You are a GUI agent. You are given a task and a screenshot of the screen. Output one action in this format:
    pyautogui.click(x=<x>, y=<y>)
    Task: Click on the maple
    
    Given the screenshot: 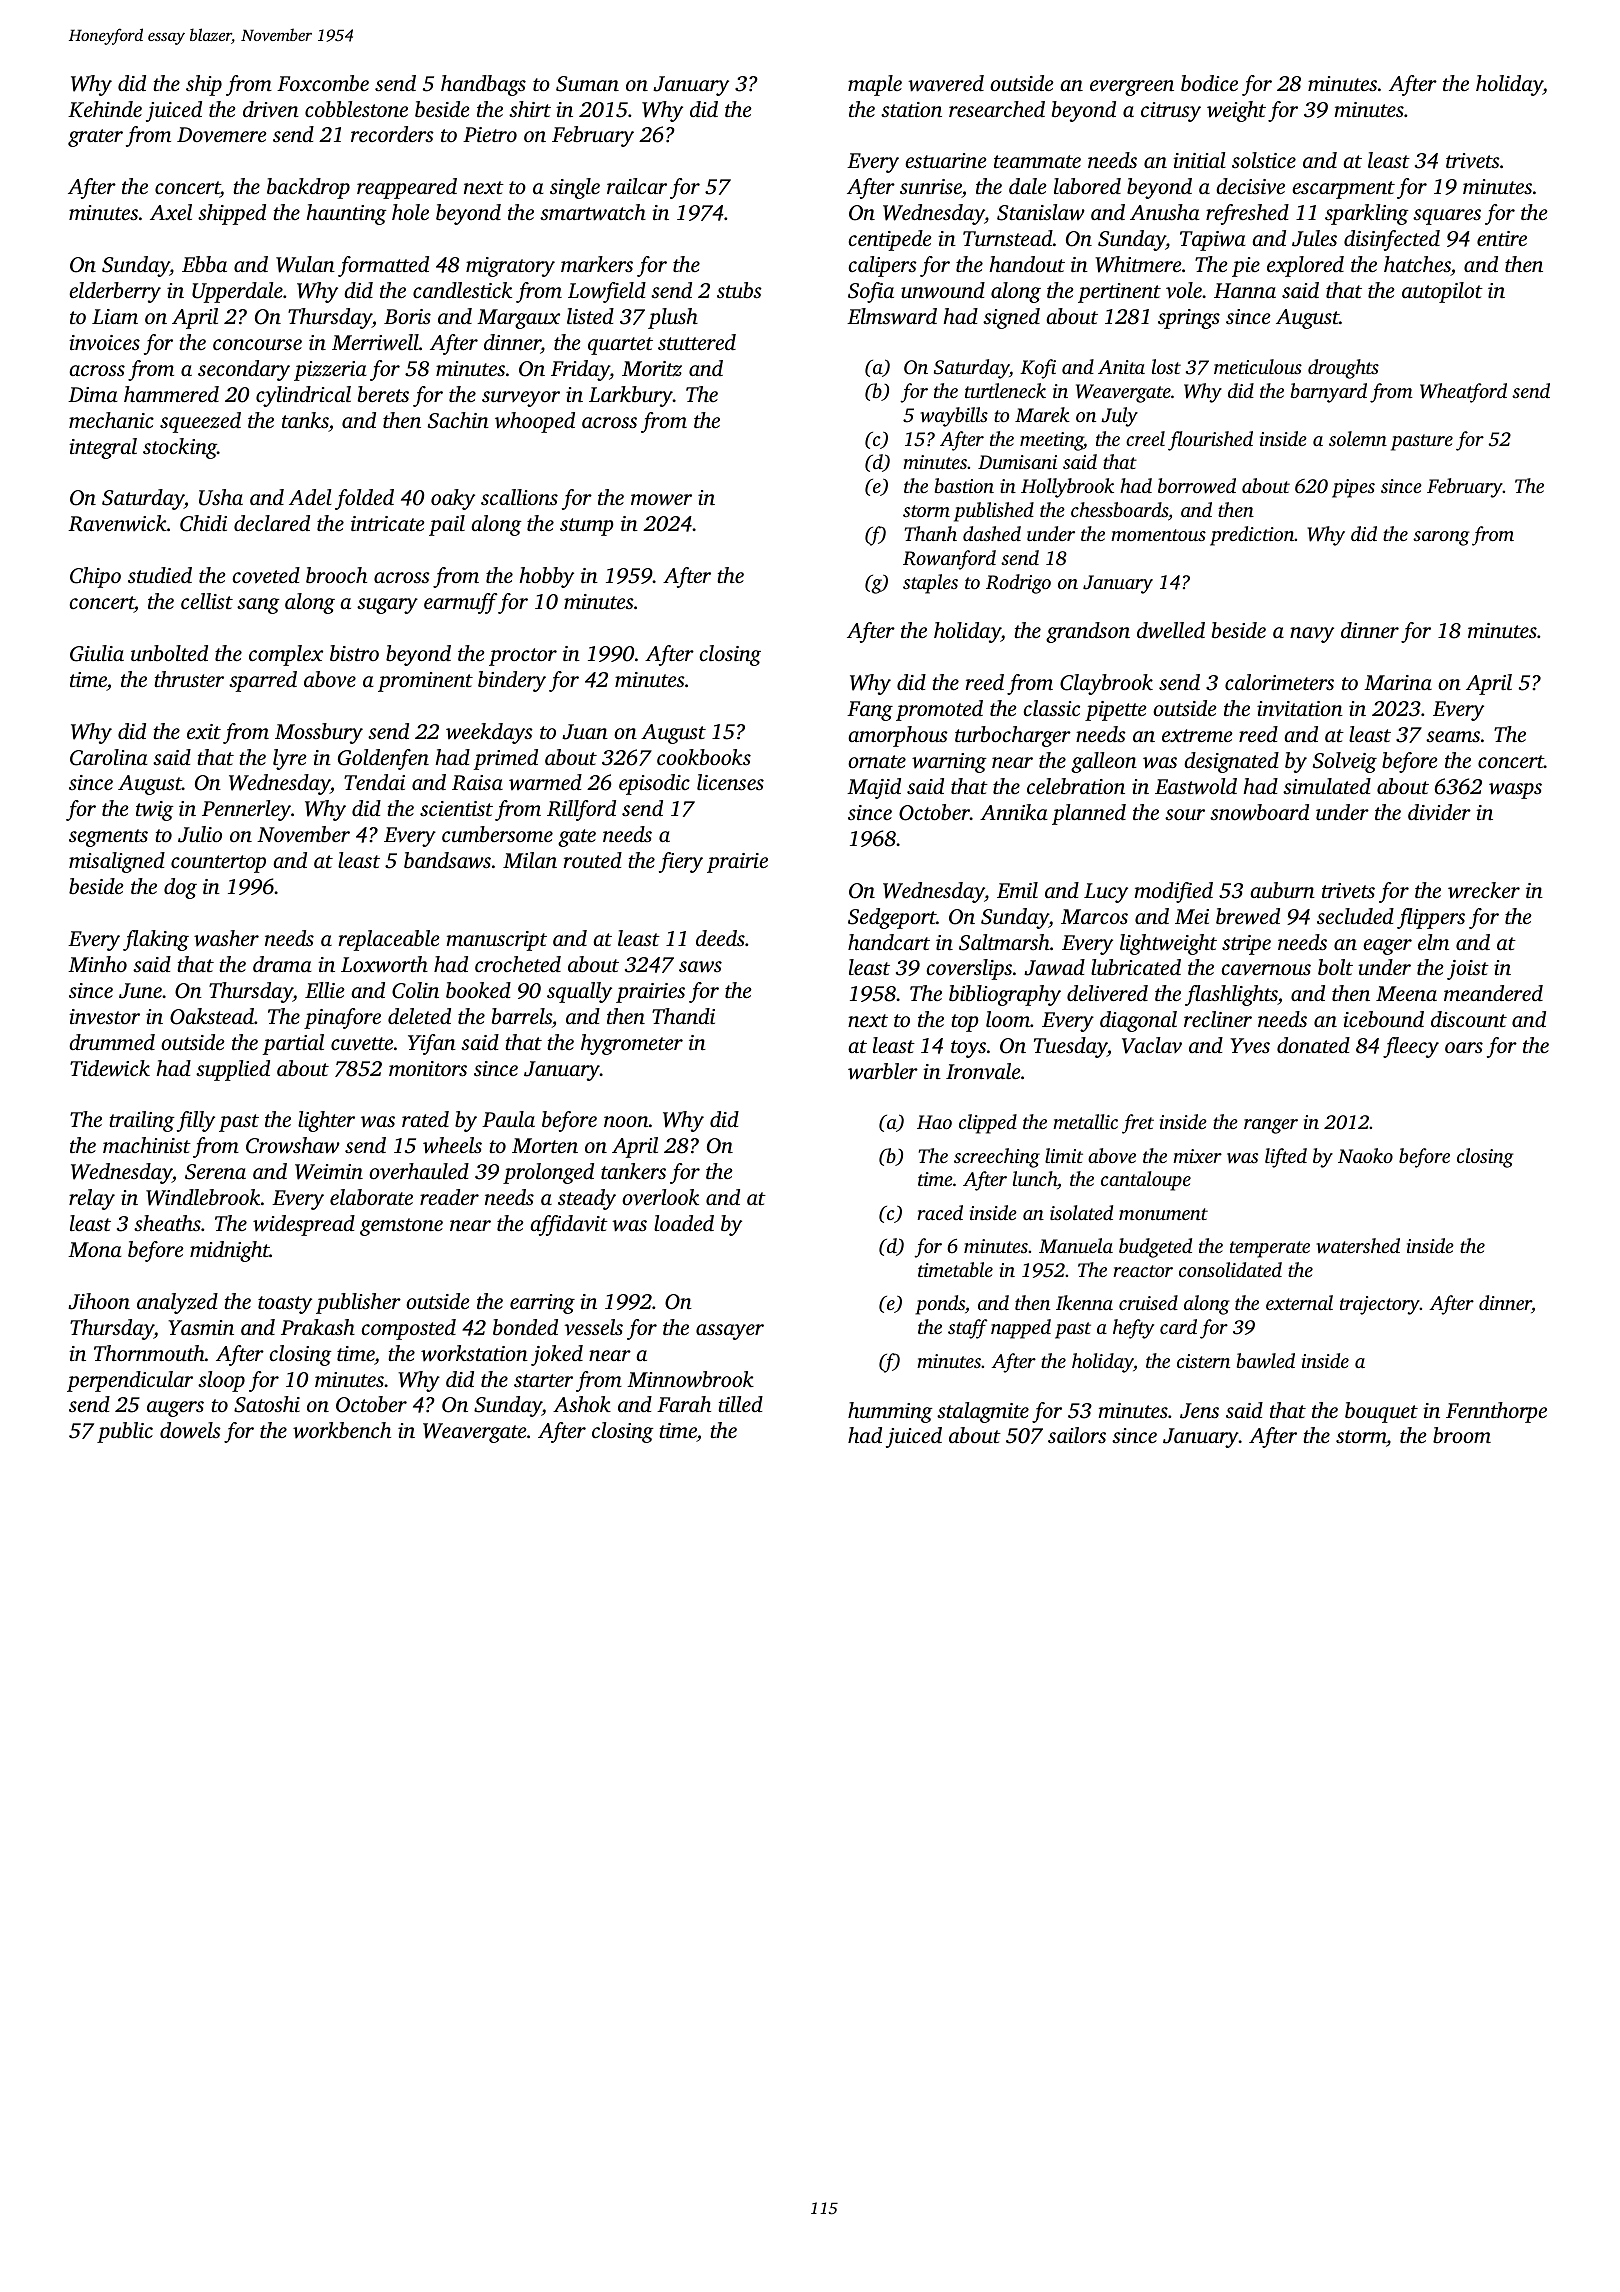 What is the action you would take?
    pyautogui.click(x=875, y=85)
